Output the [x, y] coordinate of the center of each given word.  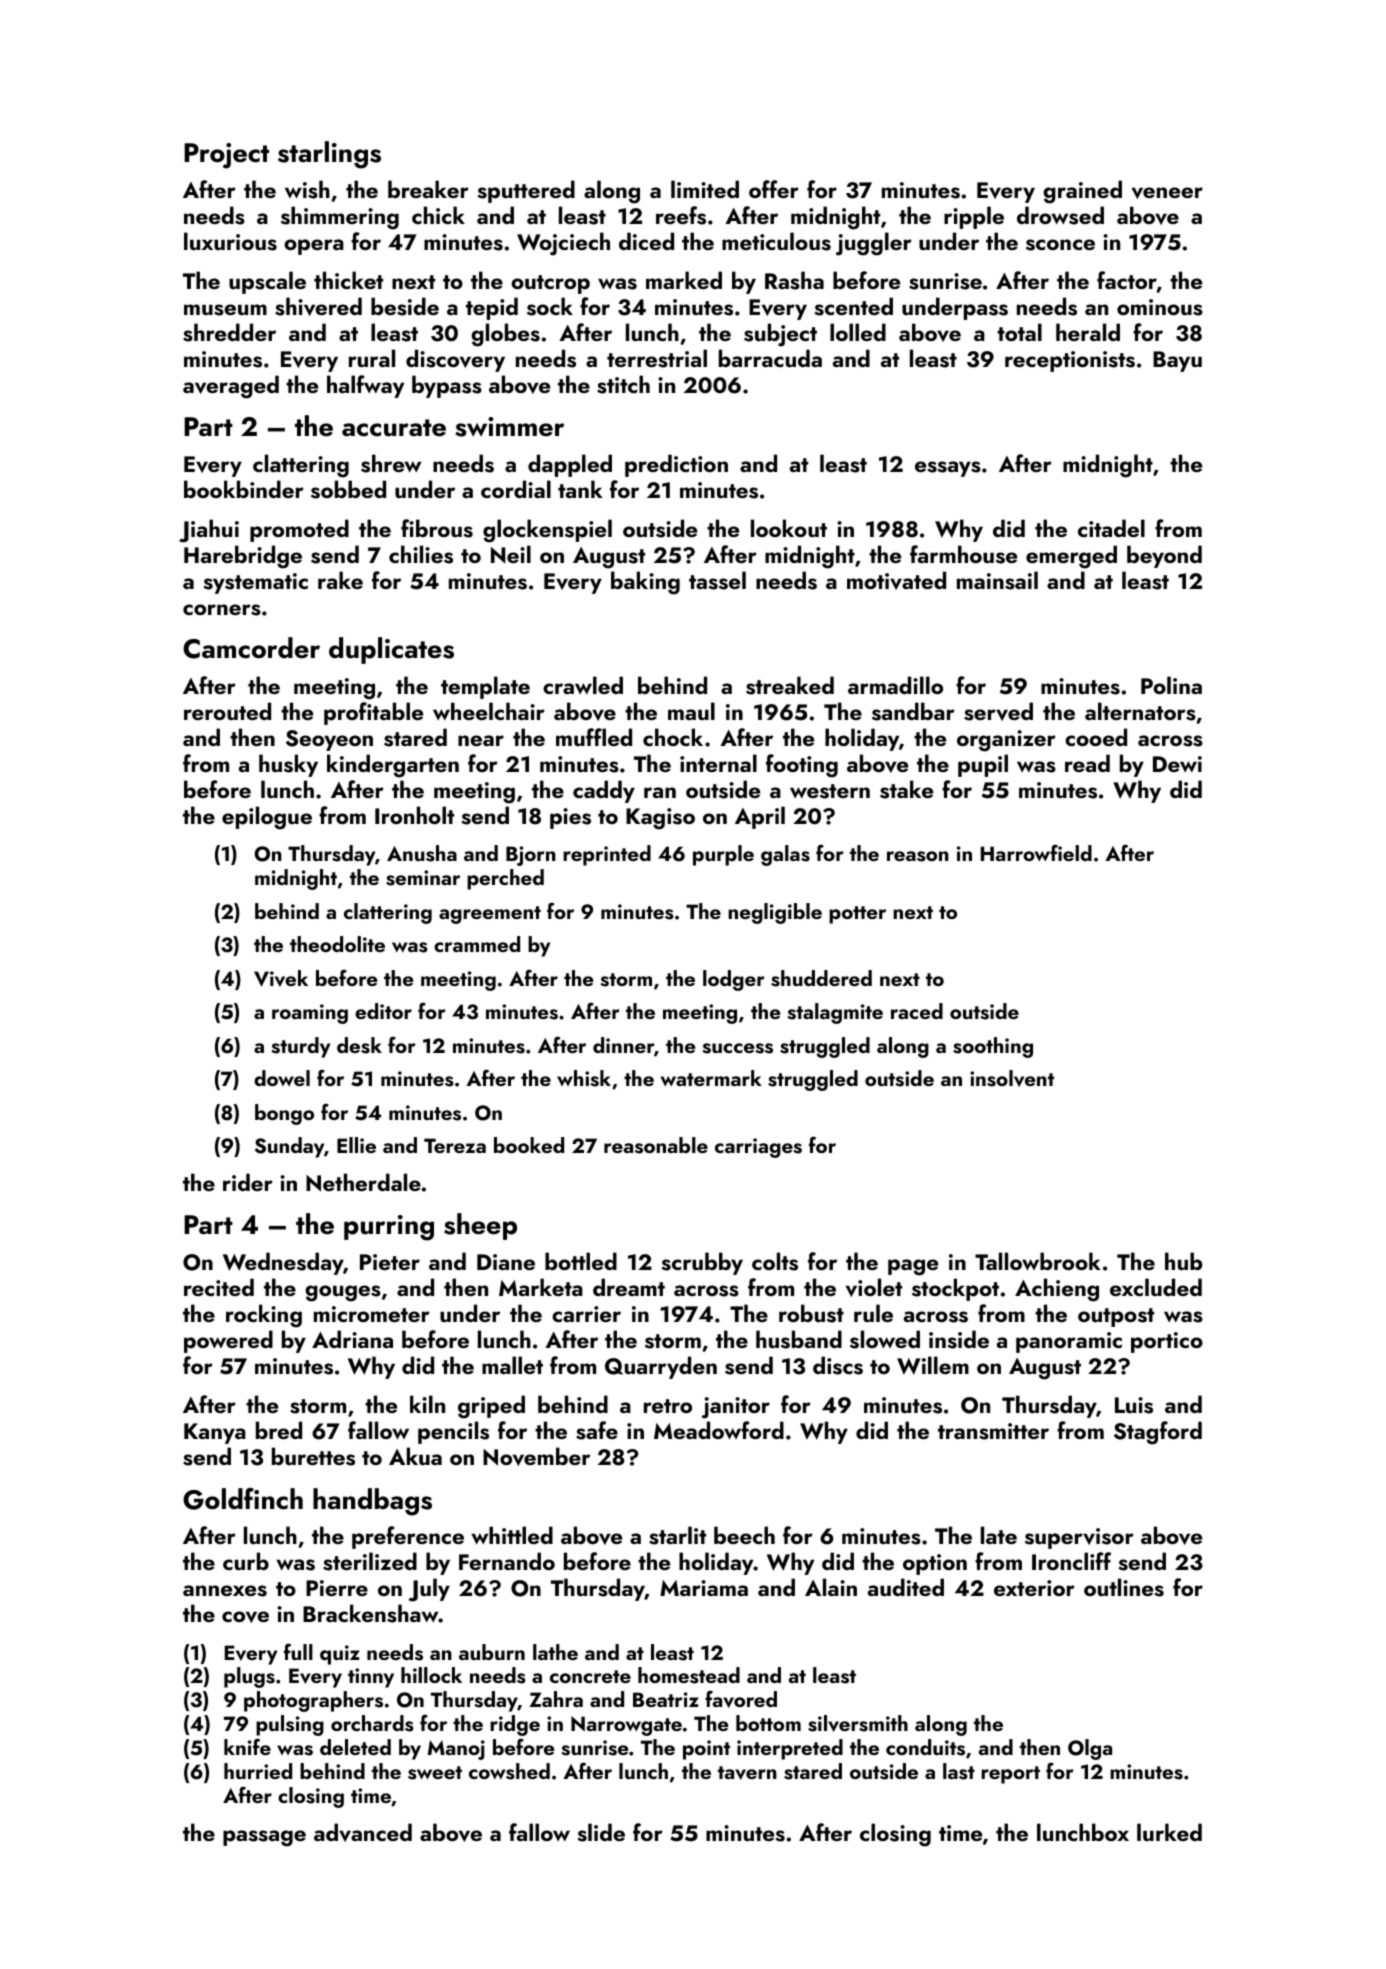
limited [705, 189]
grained [1082, 192]
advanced [363, 1832]
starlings [329, 155]
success [737, 1048]
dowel [282, 1078]
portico [1167, 1342]
